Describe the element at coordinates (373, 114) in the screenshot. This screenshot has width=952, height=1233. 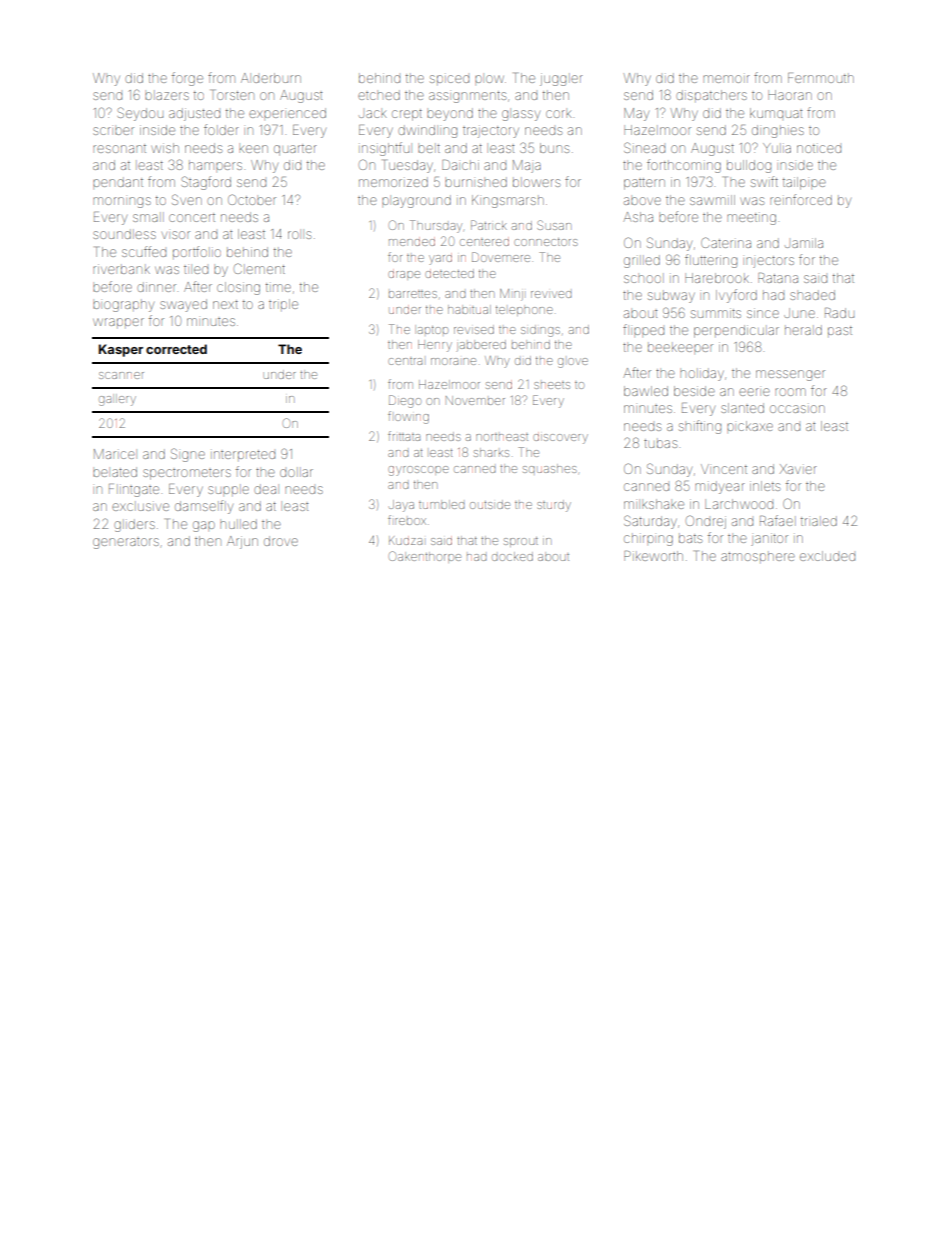
I see `Jack` at that location.
